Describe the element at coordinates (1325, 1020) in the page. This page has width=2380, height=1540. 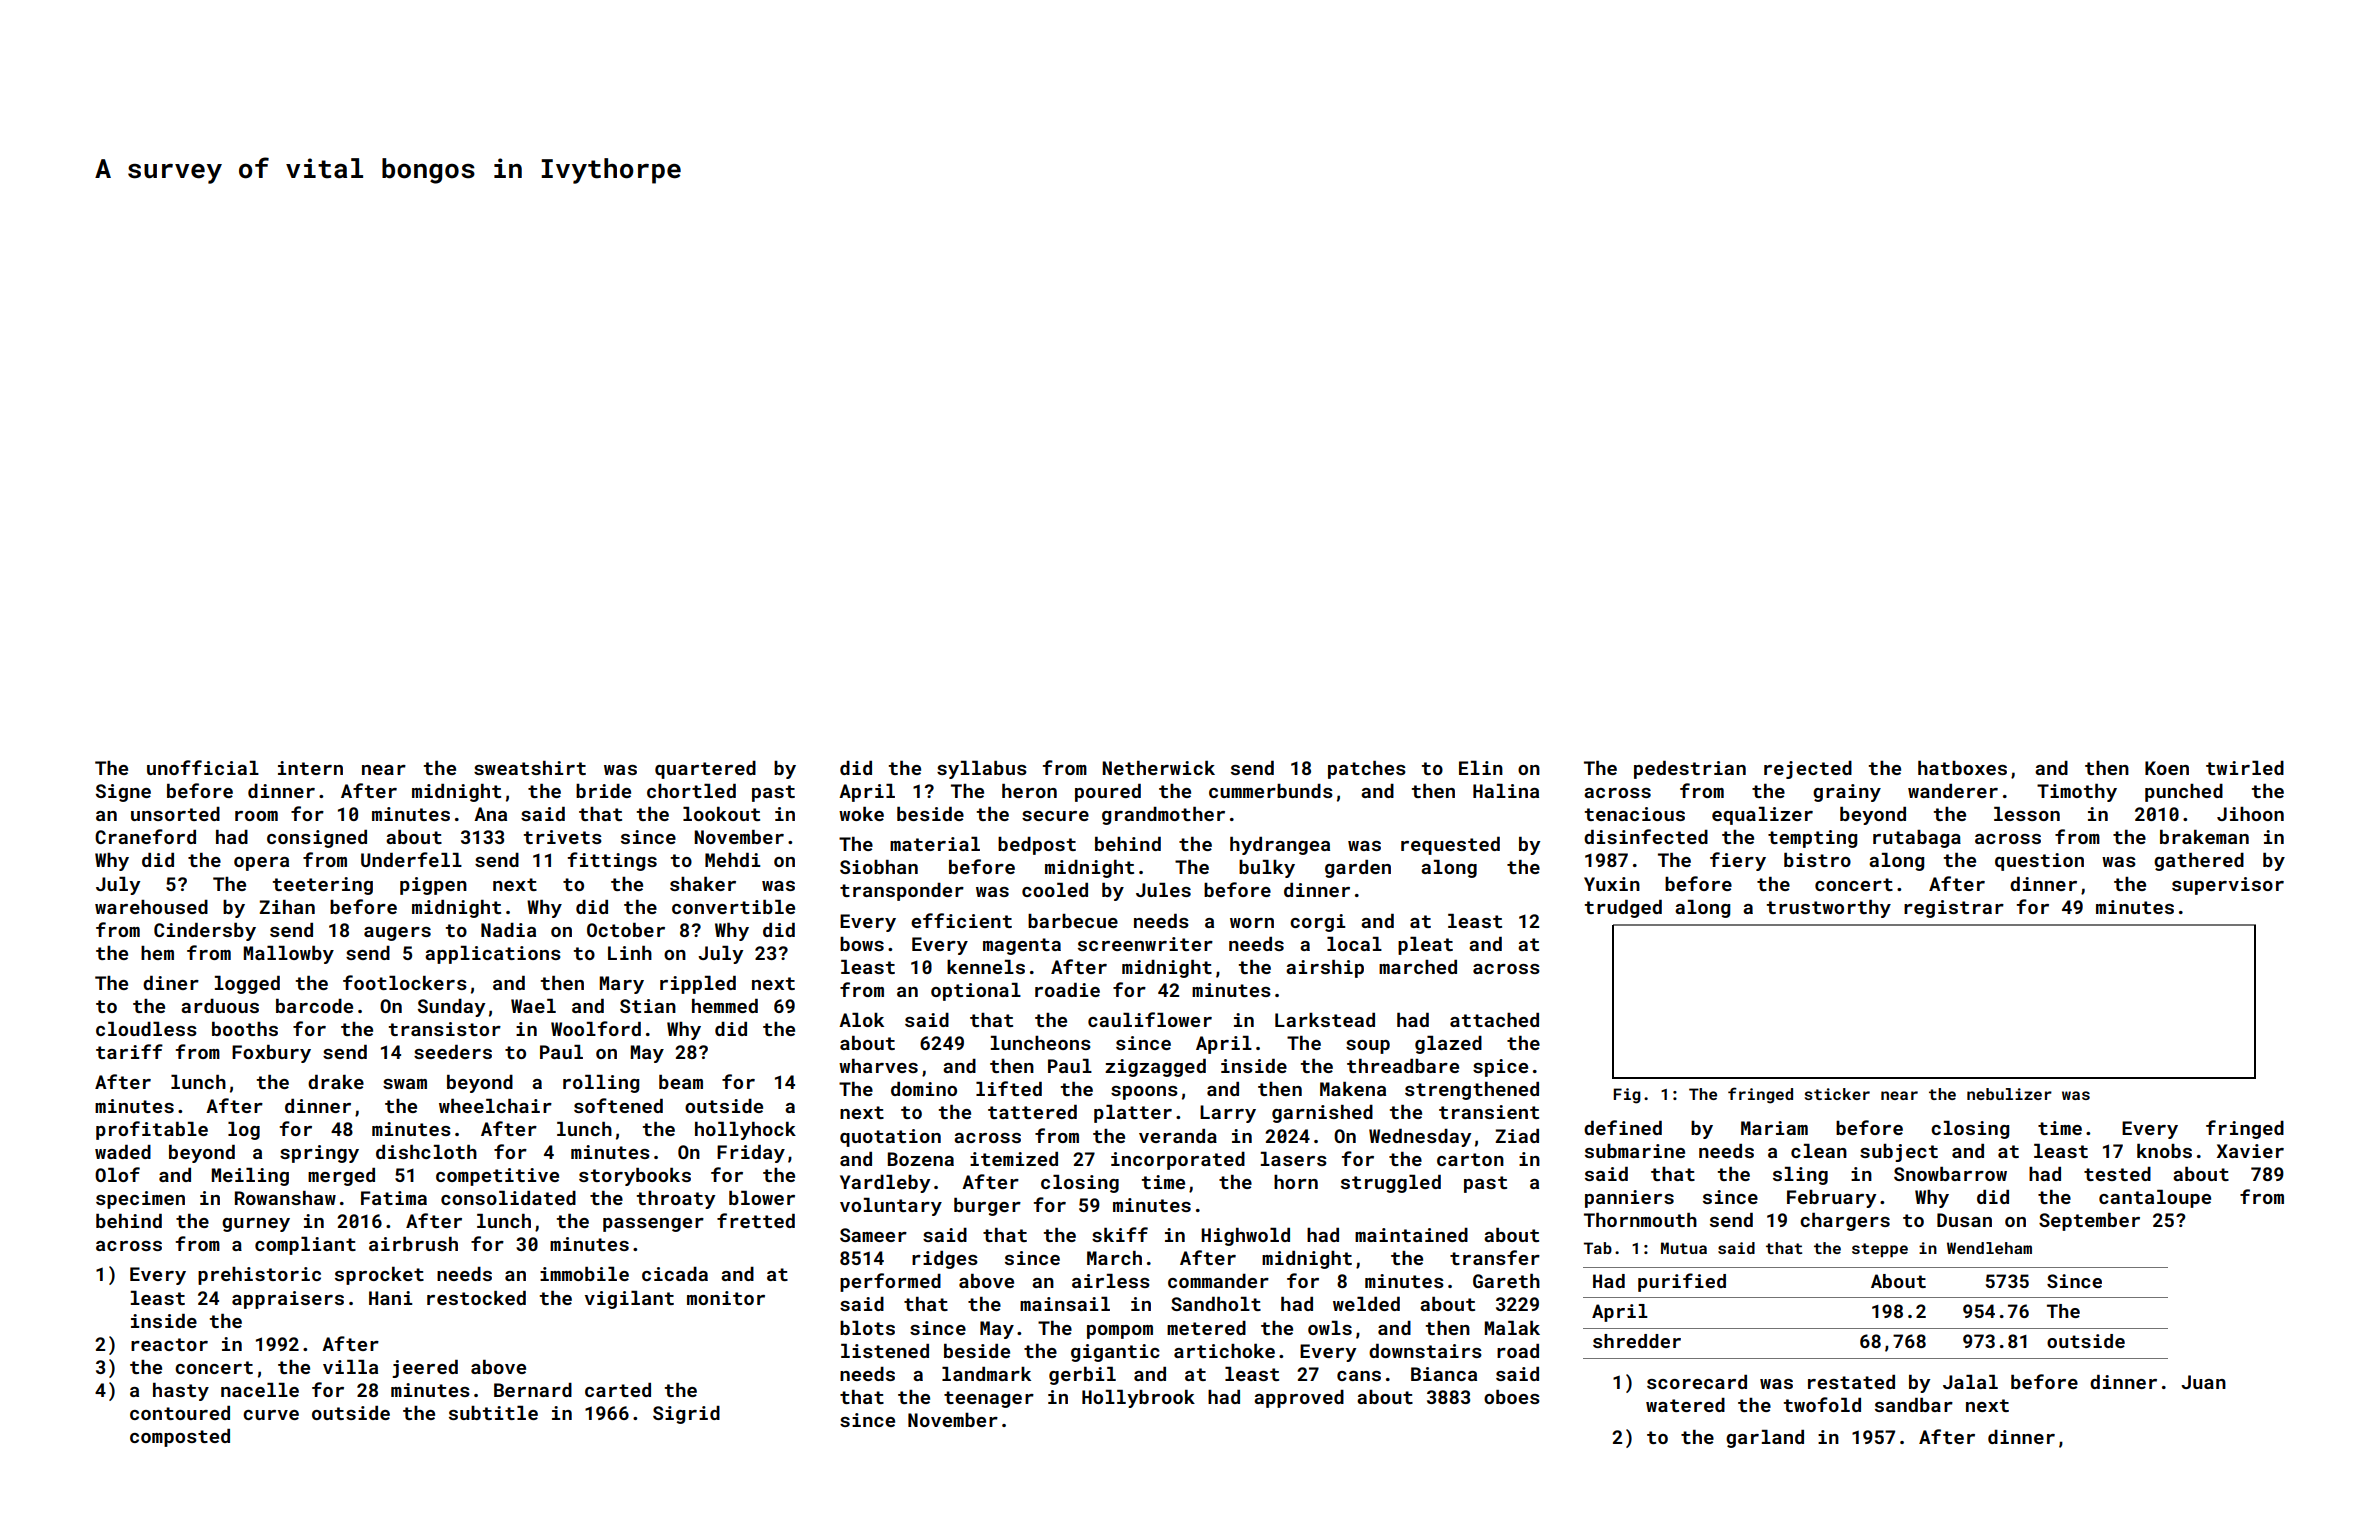
I see `Larkstead` at that location.
